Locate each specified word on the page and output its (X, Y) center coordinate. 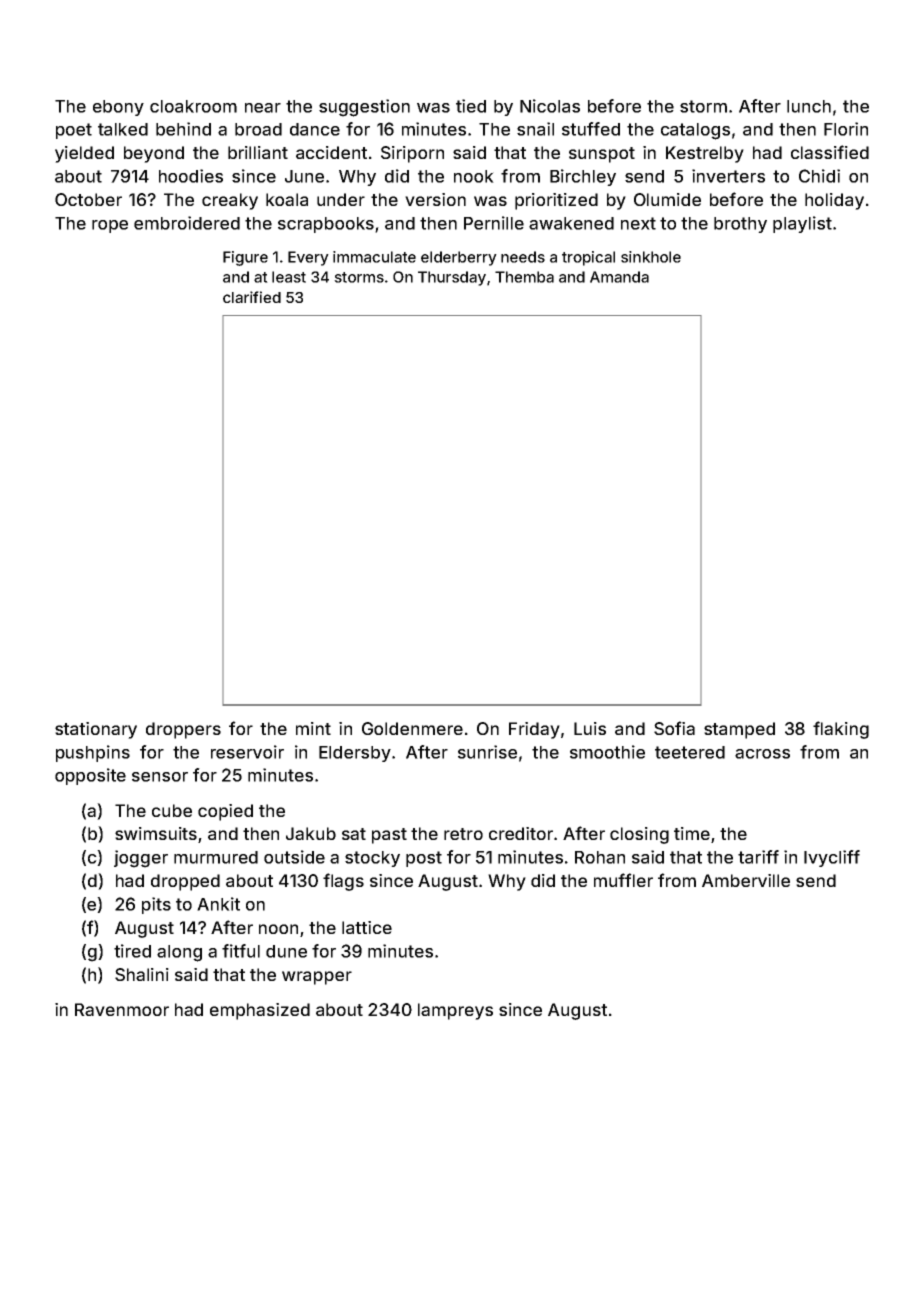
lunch (809, 106)
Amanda (619, 277)
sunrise (487, 752)
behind (183, 129)
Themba (524, 277)
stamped (739, 730)
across (762, 754)
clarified (252, 297)
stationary (96, 730)
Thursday (452, 278)
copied (225, 812)
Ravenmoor (122, 1009)
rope (110, 226)
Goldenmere (412, 728)
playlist (802, 224)
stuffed (591, 129)
